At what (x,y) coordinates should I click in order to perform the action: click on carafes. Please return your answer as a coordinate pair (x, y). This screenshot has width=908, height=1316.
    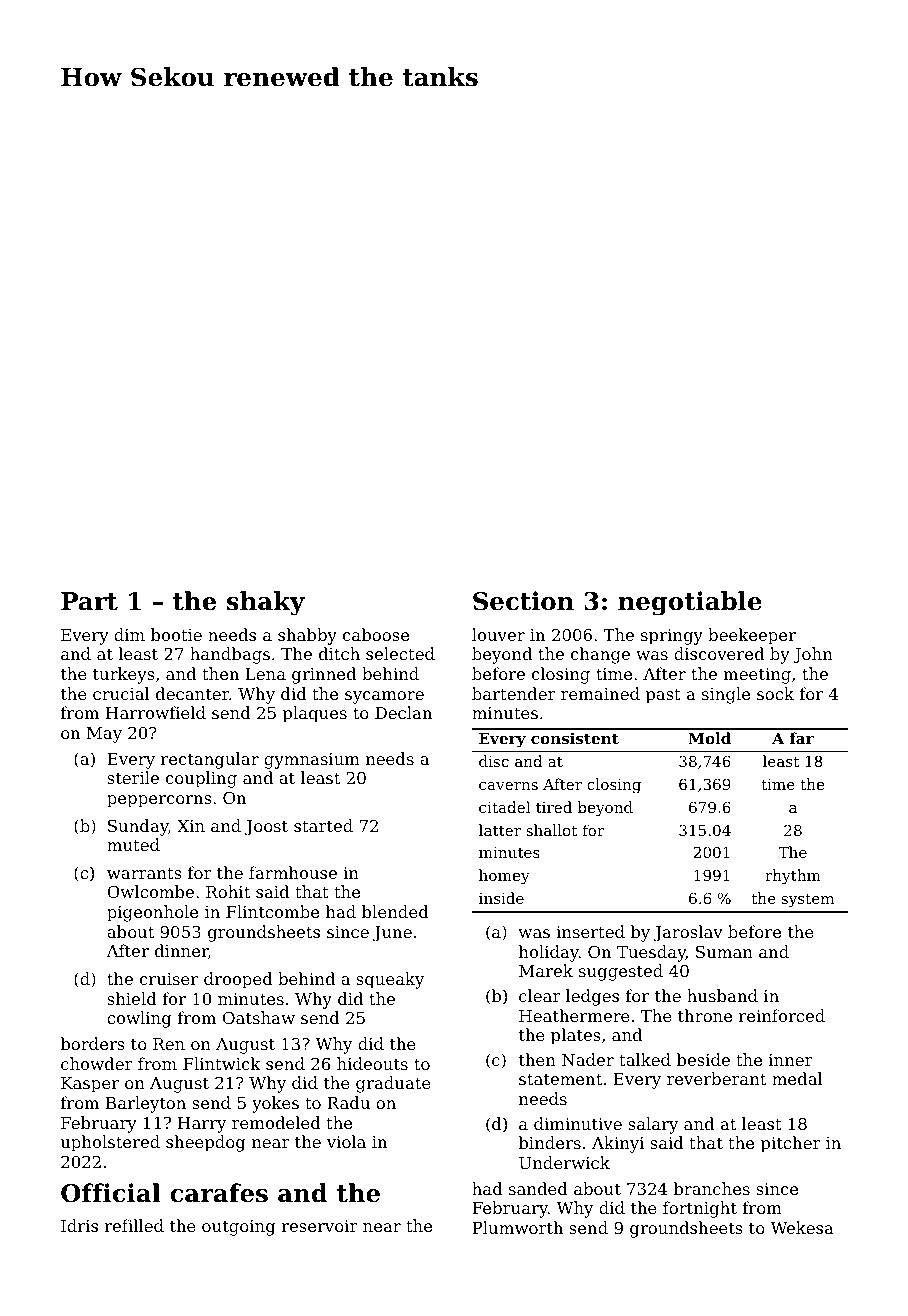
    Looking at the image, I should click on (219, 1193).
